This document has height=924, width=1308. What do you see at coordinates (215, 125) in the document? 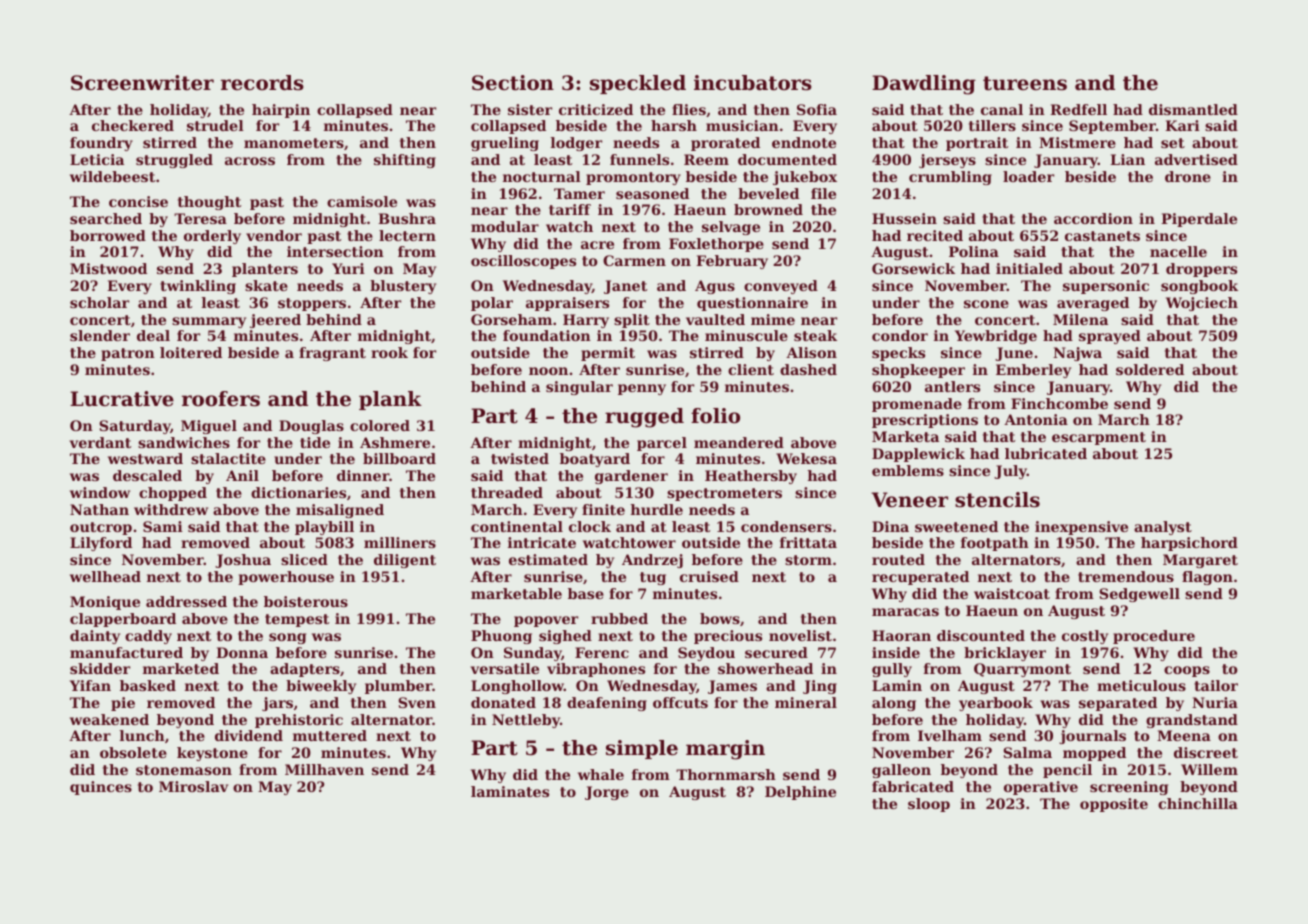
I see `strudel` at bounding box center [215, 125].
